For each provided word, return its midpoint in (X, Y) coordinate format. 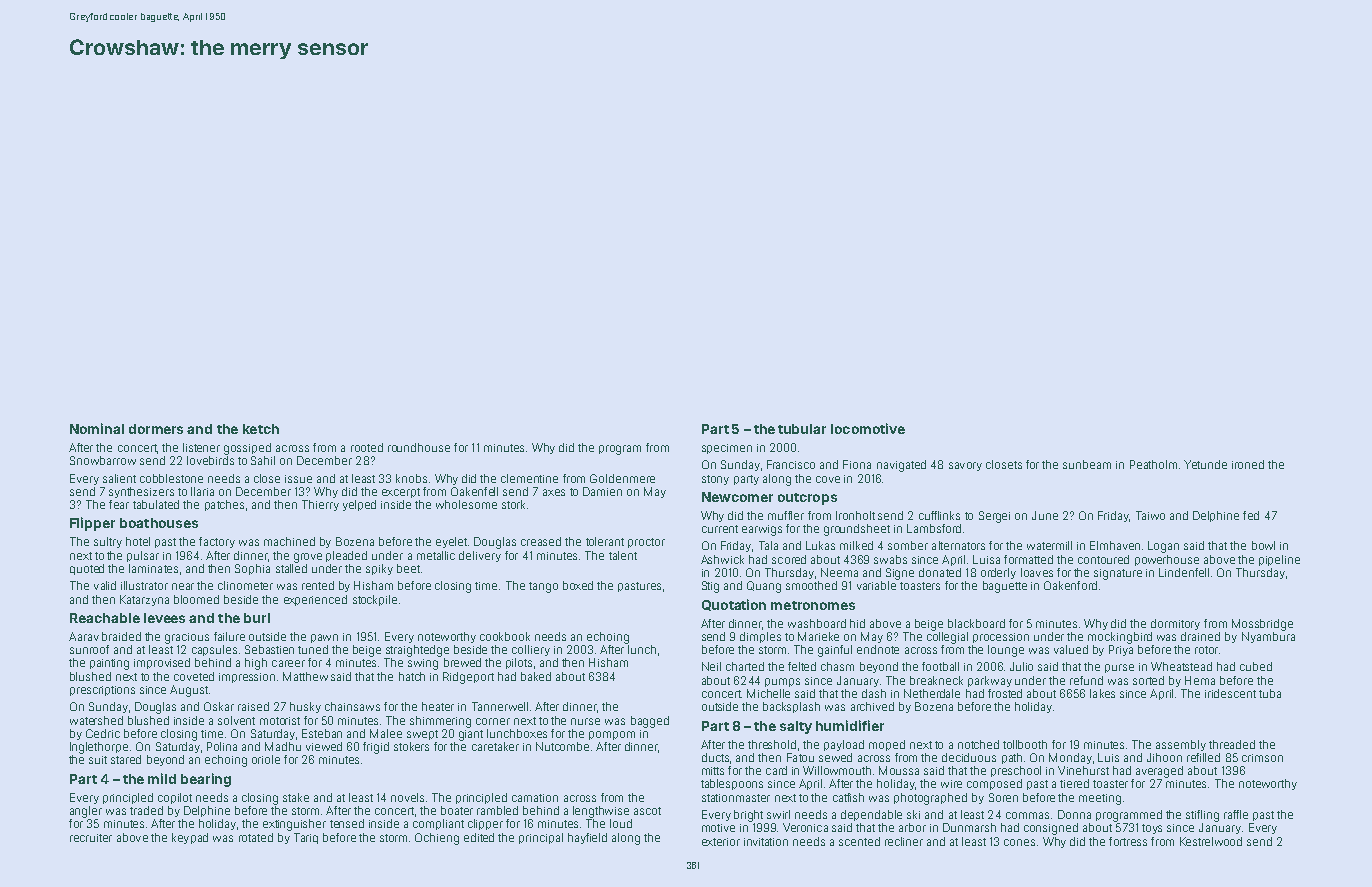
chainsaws (352, 706)
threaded (1232, 744)
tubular (802, 429)
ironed (1248, 464)
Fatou (800, 757)
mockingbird (1120, 638)
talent (623, 555)
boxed (578, 585)
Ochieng (437, 839)
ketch (261, 429)
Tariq (306, 838)
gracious (187, 638)
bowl (1263, 545)
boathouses (159, 523)
